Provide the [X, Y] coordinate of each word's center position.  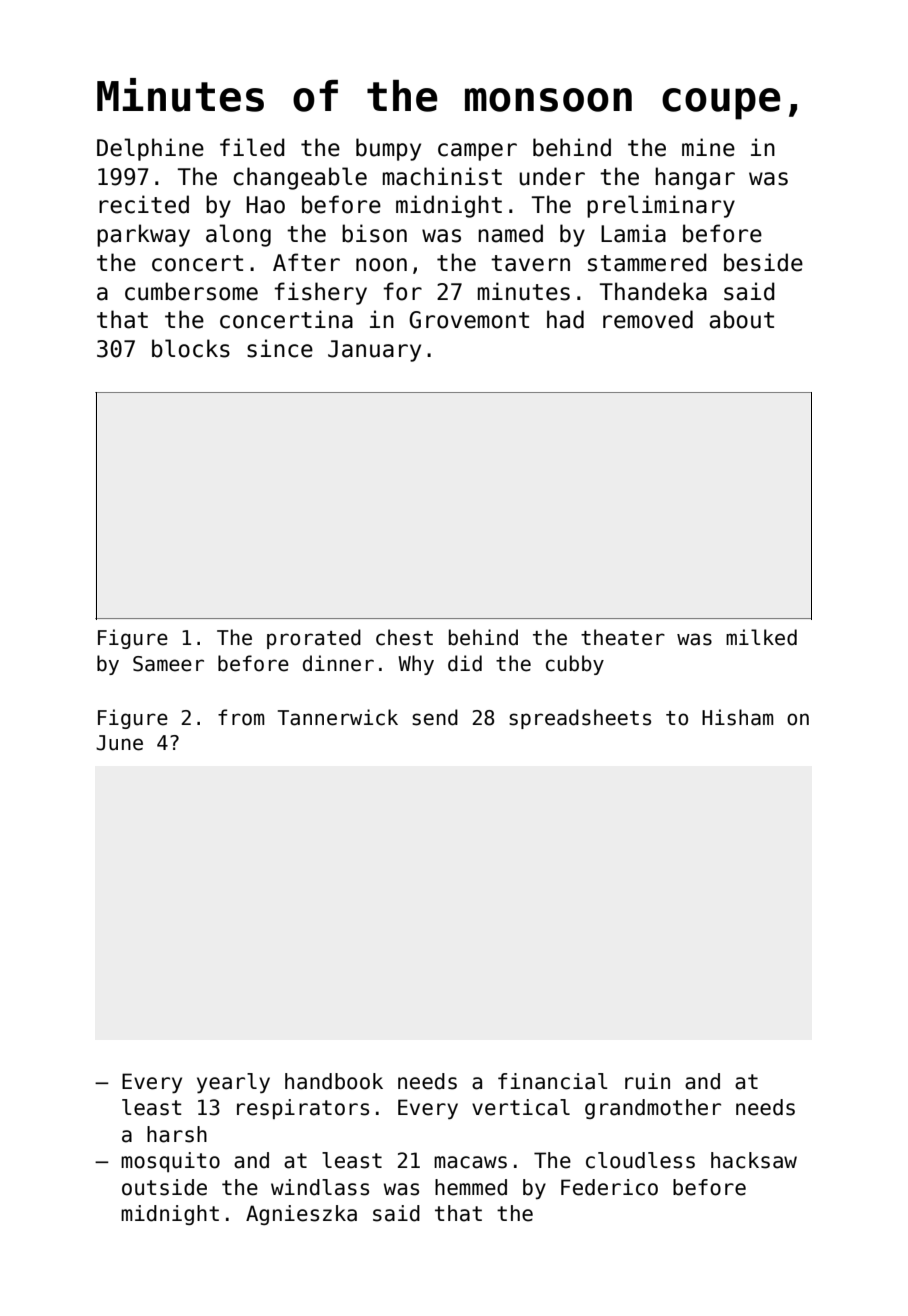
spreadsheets [580, 719]
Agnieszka [301, 1215]
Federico [609, 1187]
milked [761, 637]
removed [648, 319]
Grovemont [469, 320]
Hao [265, 205]
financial [553, 1081]
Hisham [738, 717]
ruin [647, 1081]
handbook [334, 1081]
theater [623, 637]
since [280, 348]
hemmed [471, 1187]
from [241, 717]
